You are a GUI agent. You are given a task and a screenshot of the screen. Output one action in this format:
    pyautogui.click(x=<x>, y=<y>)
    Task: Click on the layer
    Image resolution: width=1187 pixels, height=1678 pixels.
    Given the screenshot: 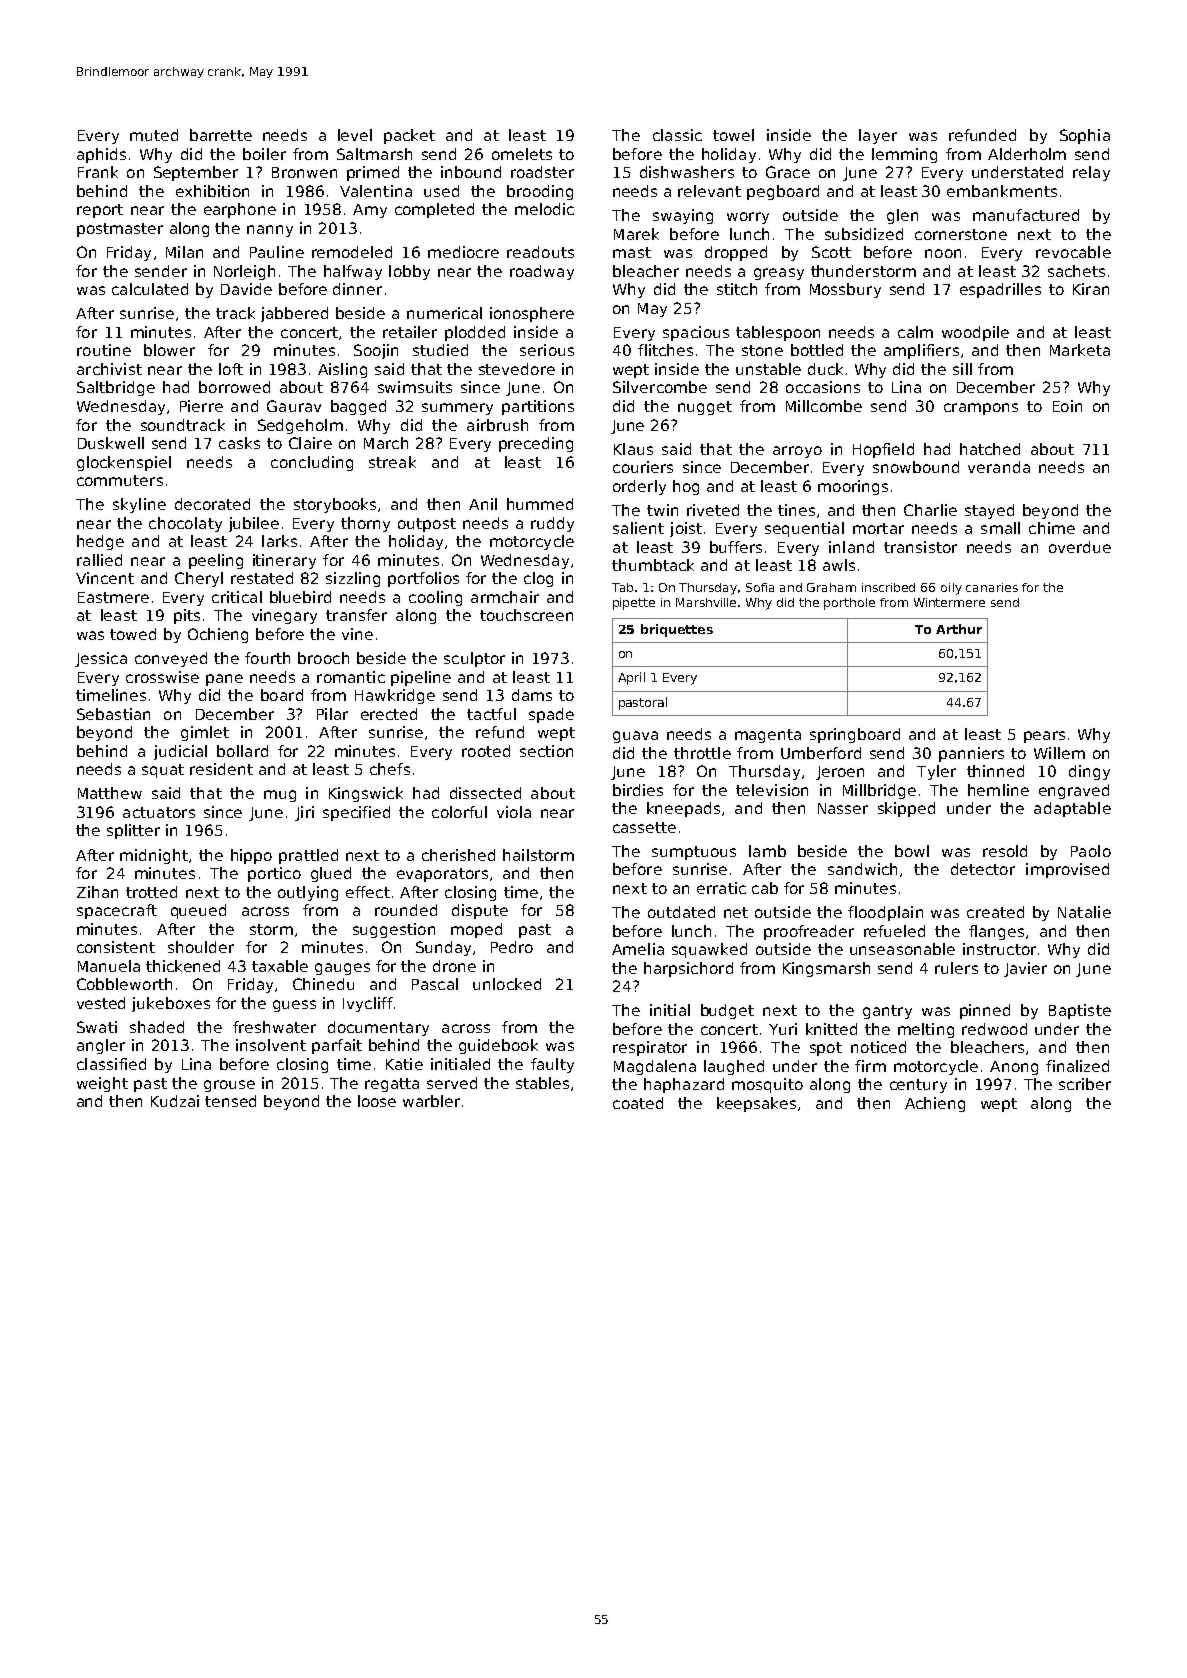 What is the action you would take?
    pyautogui.click(x=878, y=136)
